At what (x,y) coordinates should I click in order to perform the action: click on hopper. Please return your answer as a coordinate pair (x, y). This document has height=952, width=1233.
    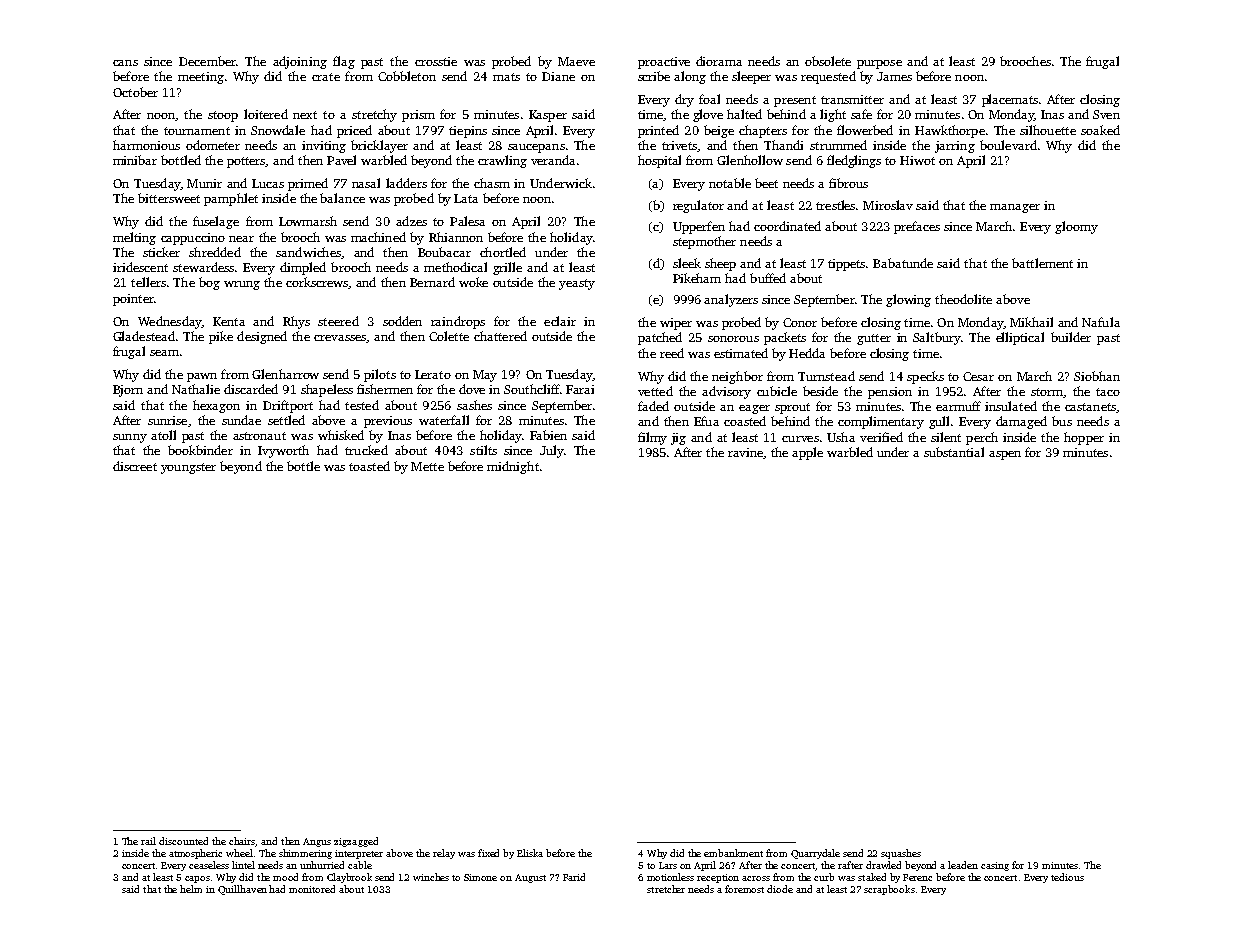
    Looking at the image, I should click on (1084, 438).
